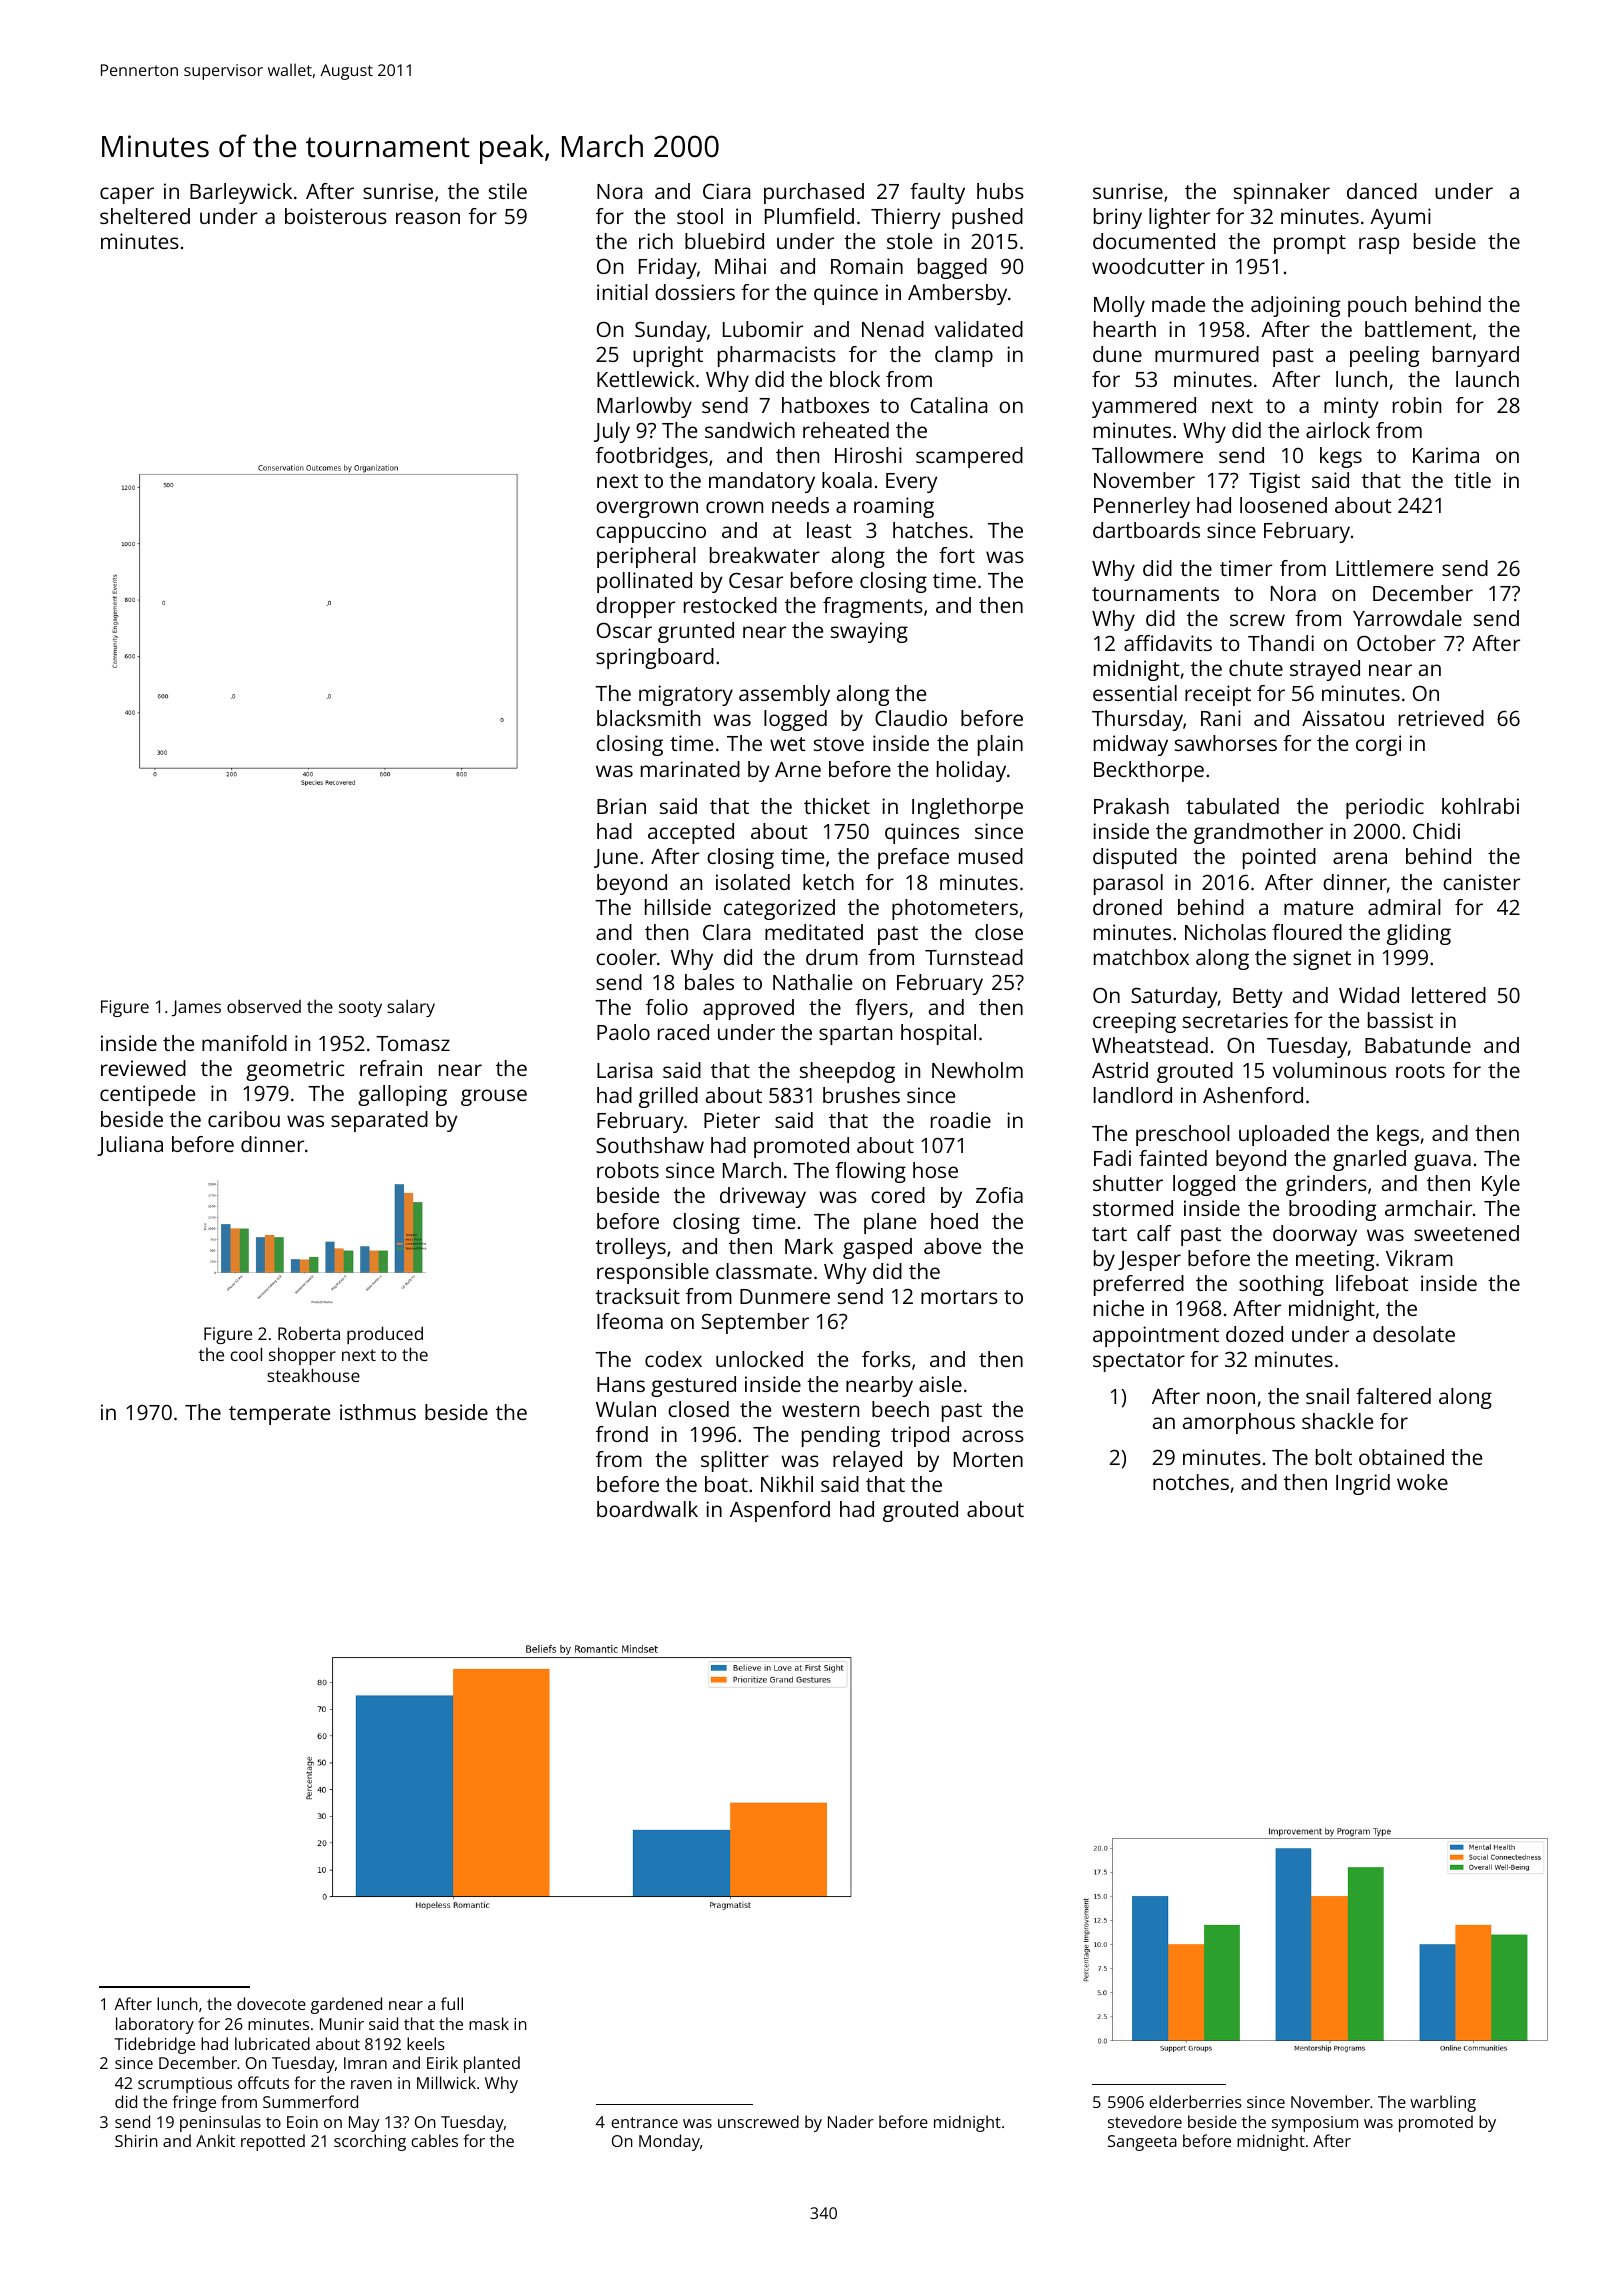 This image has height=2292, width=1620. What do you see at coordinates (130, 1146) in the image?
I see `Juliana` at bounding box center [130, 1146].
